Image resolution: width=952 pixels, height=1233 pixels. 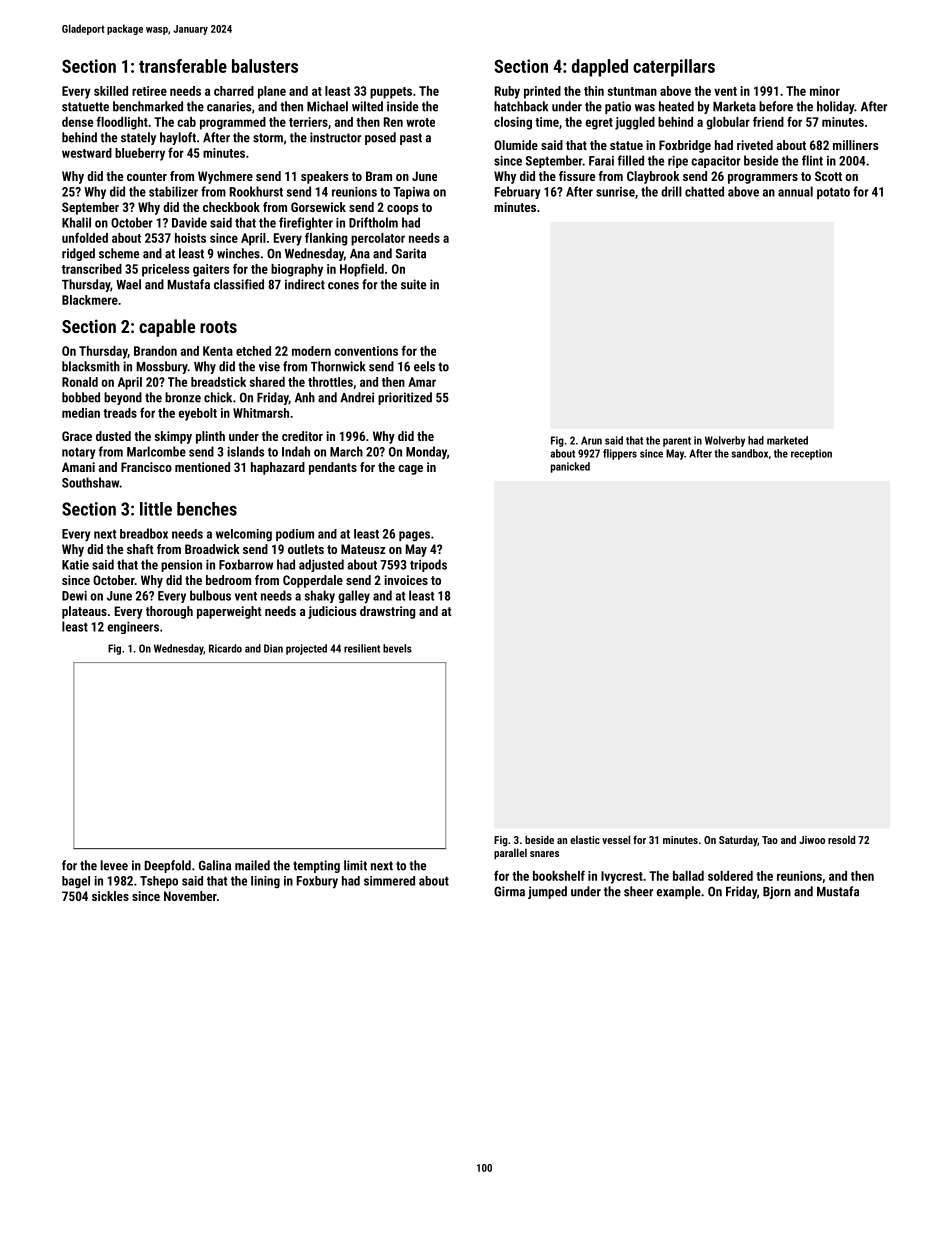 I want to click on reception, so click(x=811, y=454).
